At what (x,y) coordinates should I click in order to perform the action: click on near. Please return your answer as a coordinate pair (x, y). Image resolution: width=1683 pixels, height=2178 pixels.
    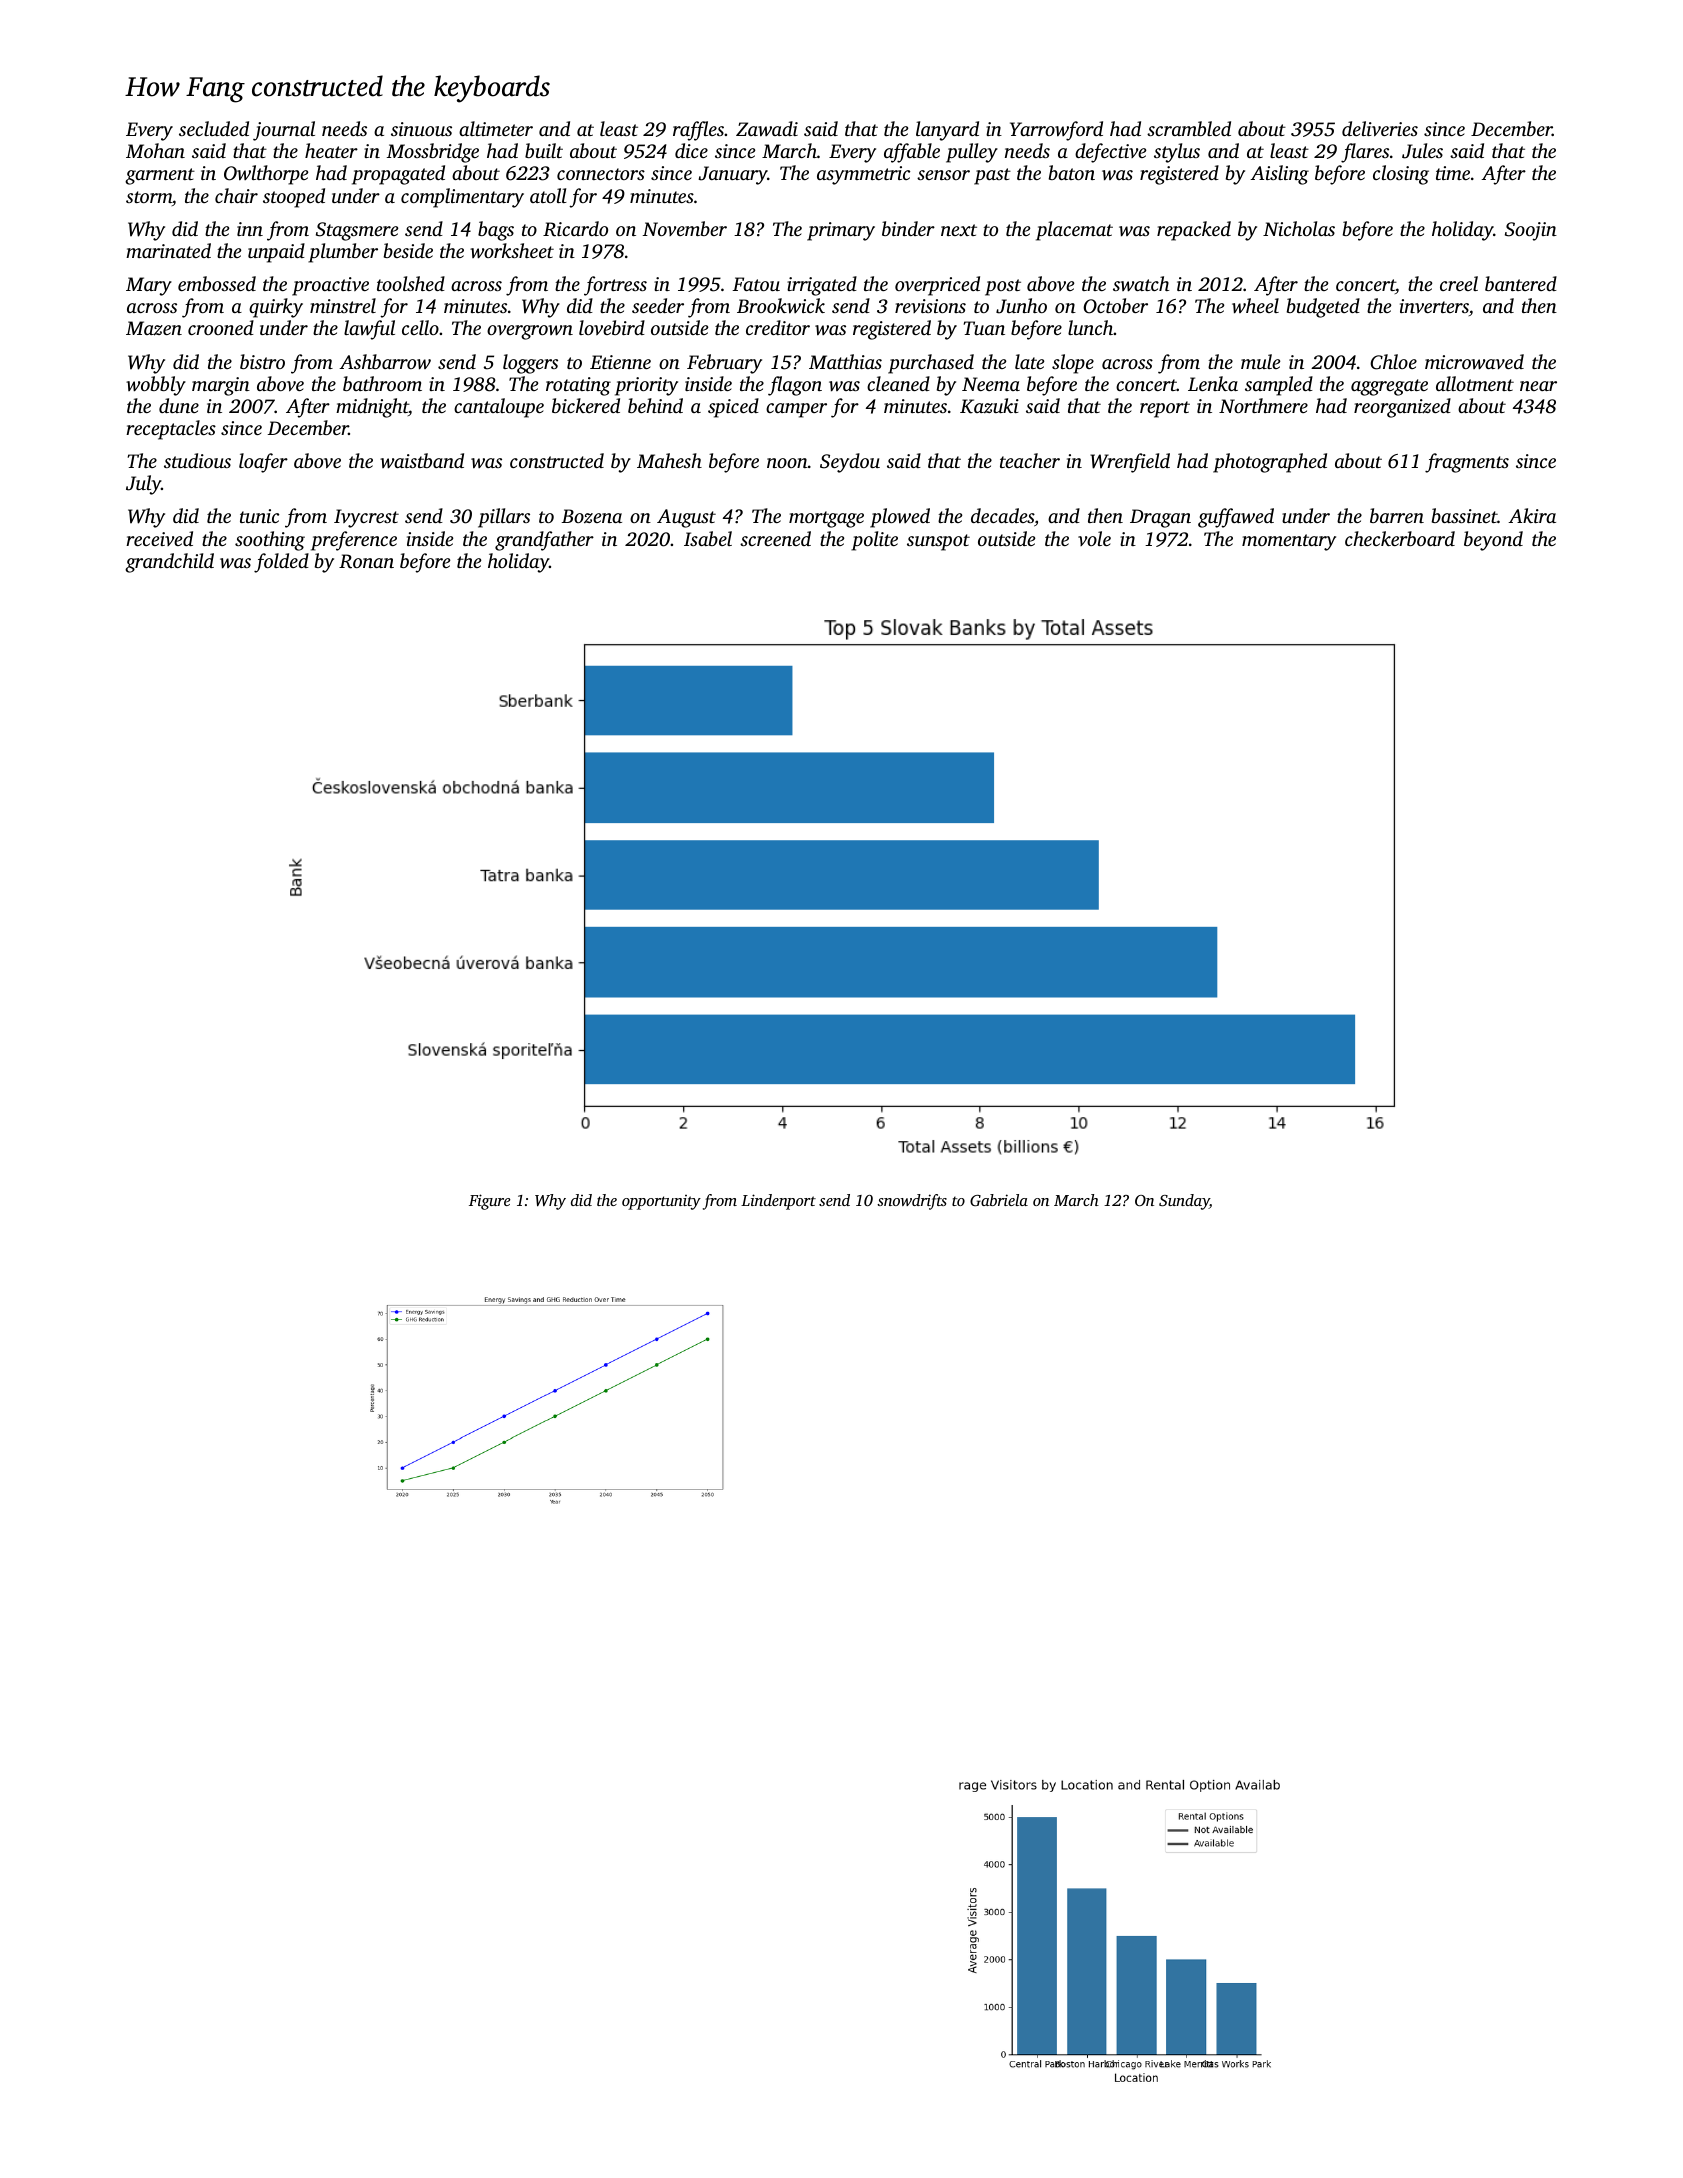
    Looking at the image, I should click on (1538, 386).
